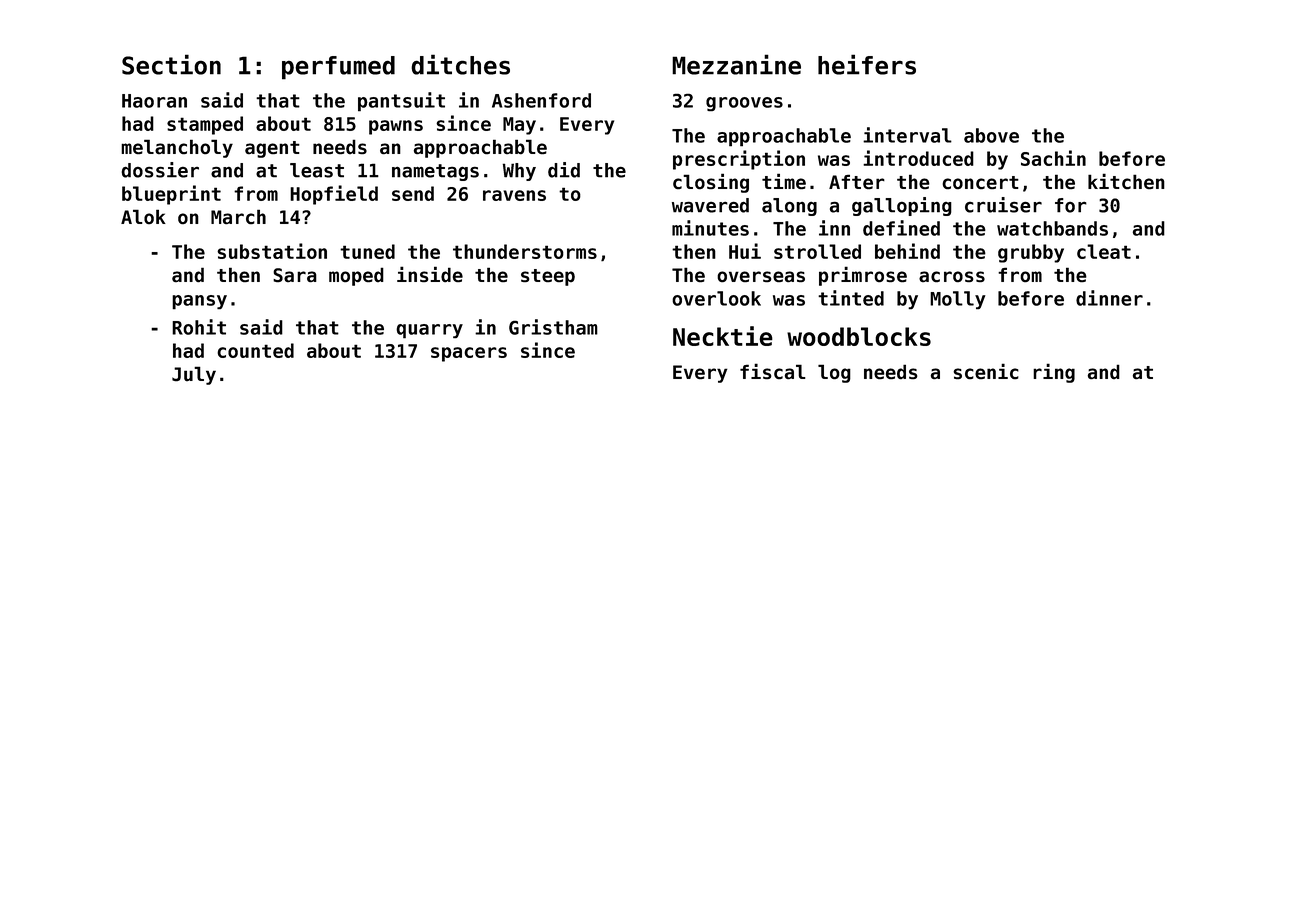 The width and height of the page is (1308, 924). What do you see at coordinates (991, 135) in the page?
I see `above` at bounding box center [991, 135].
